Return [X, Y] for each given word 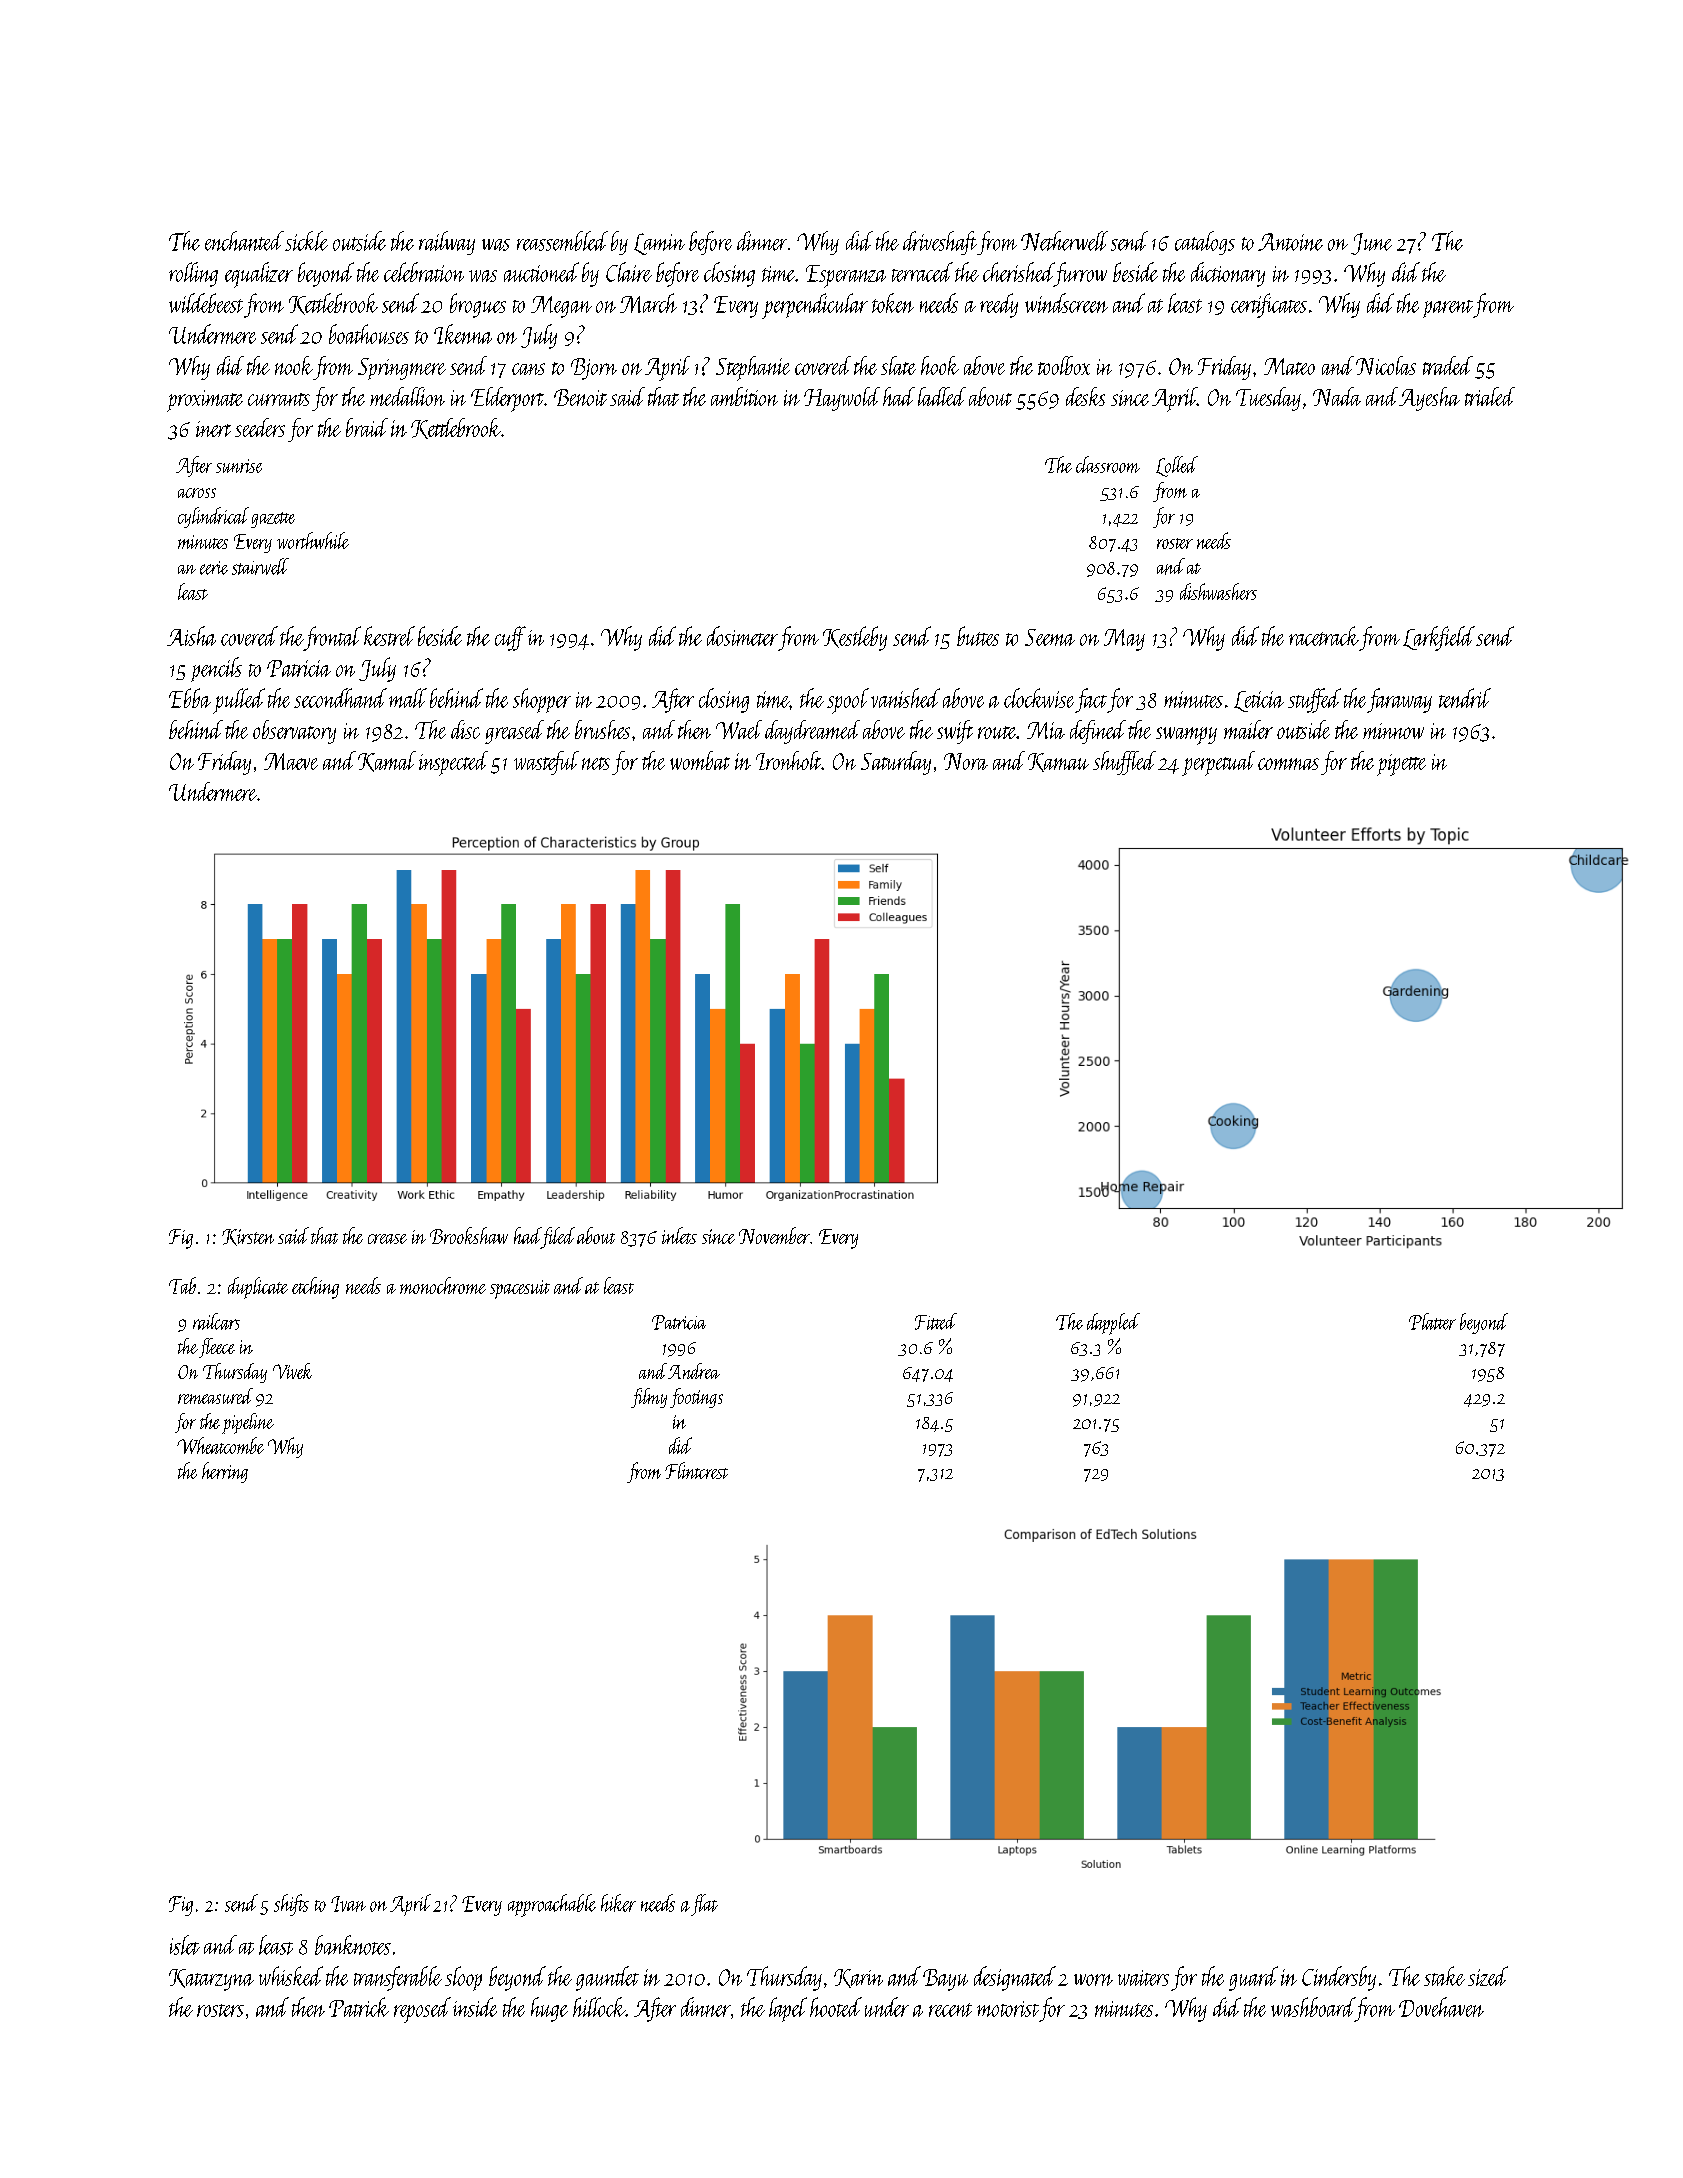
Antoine [1290, 242]
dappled [1113, 1324]
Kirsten [248, 1237]
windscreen [1066, 303]
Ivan [348, 1904]
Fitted [936, 1321]
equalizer [259, 275]
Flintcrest [696, 1470]
